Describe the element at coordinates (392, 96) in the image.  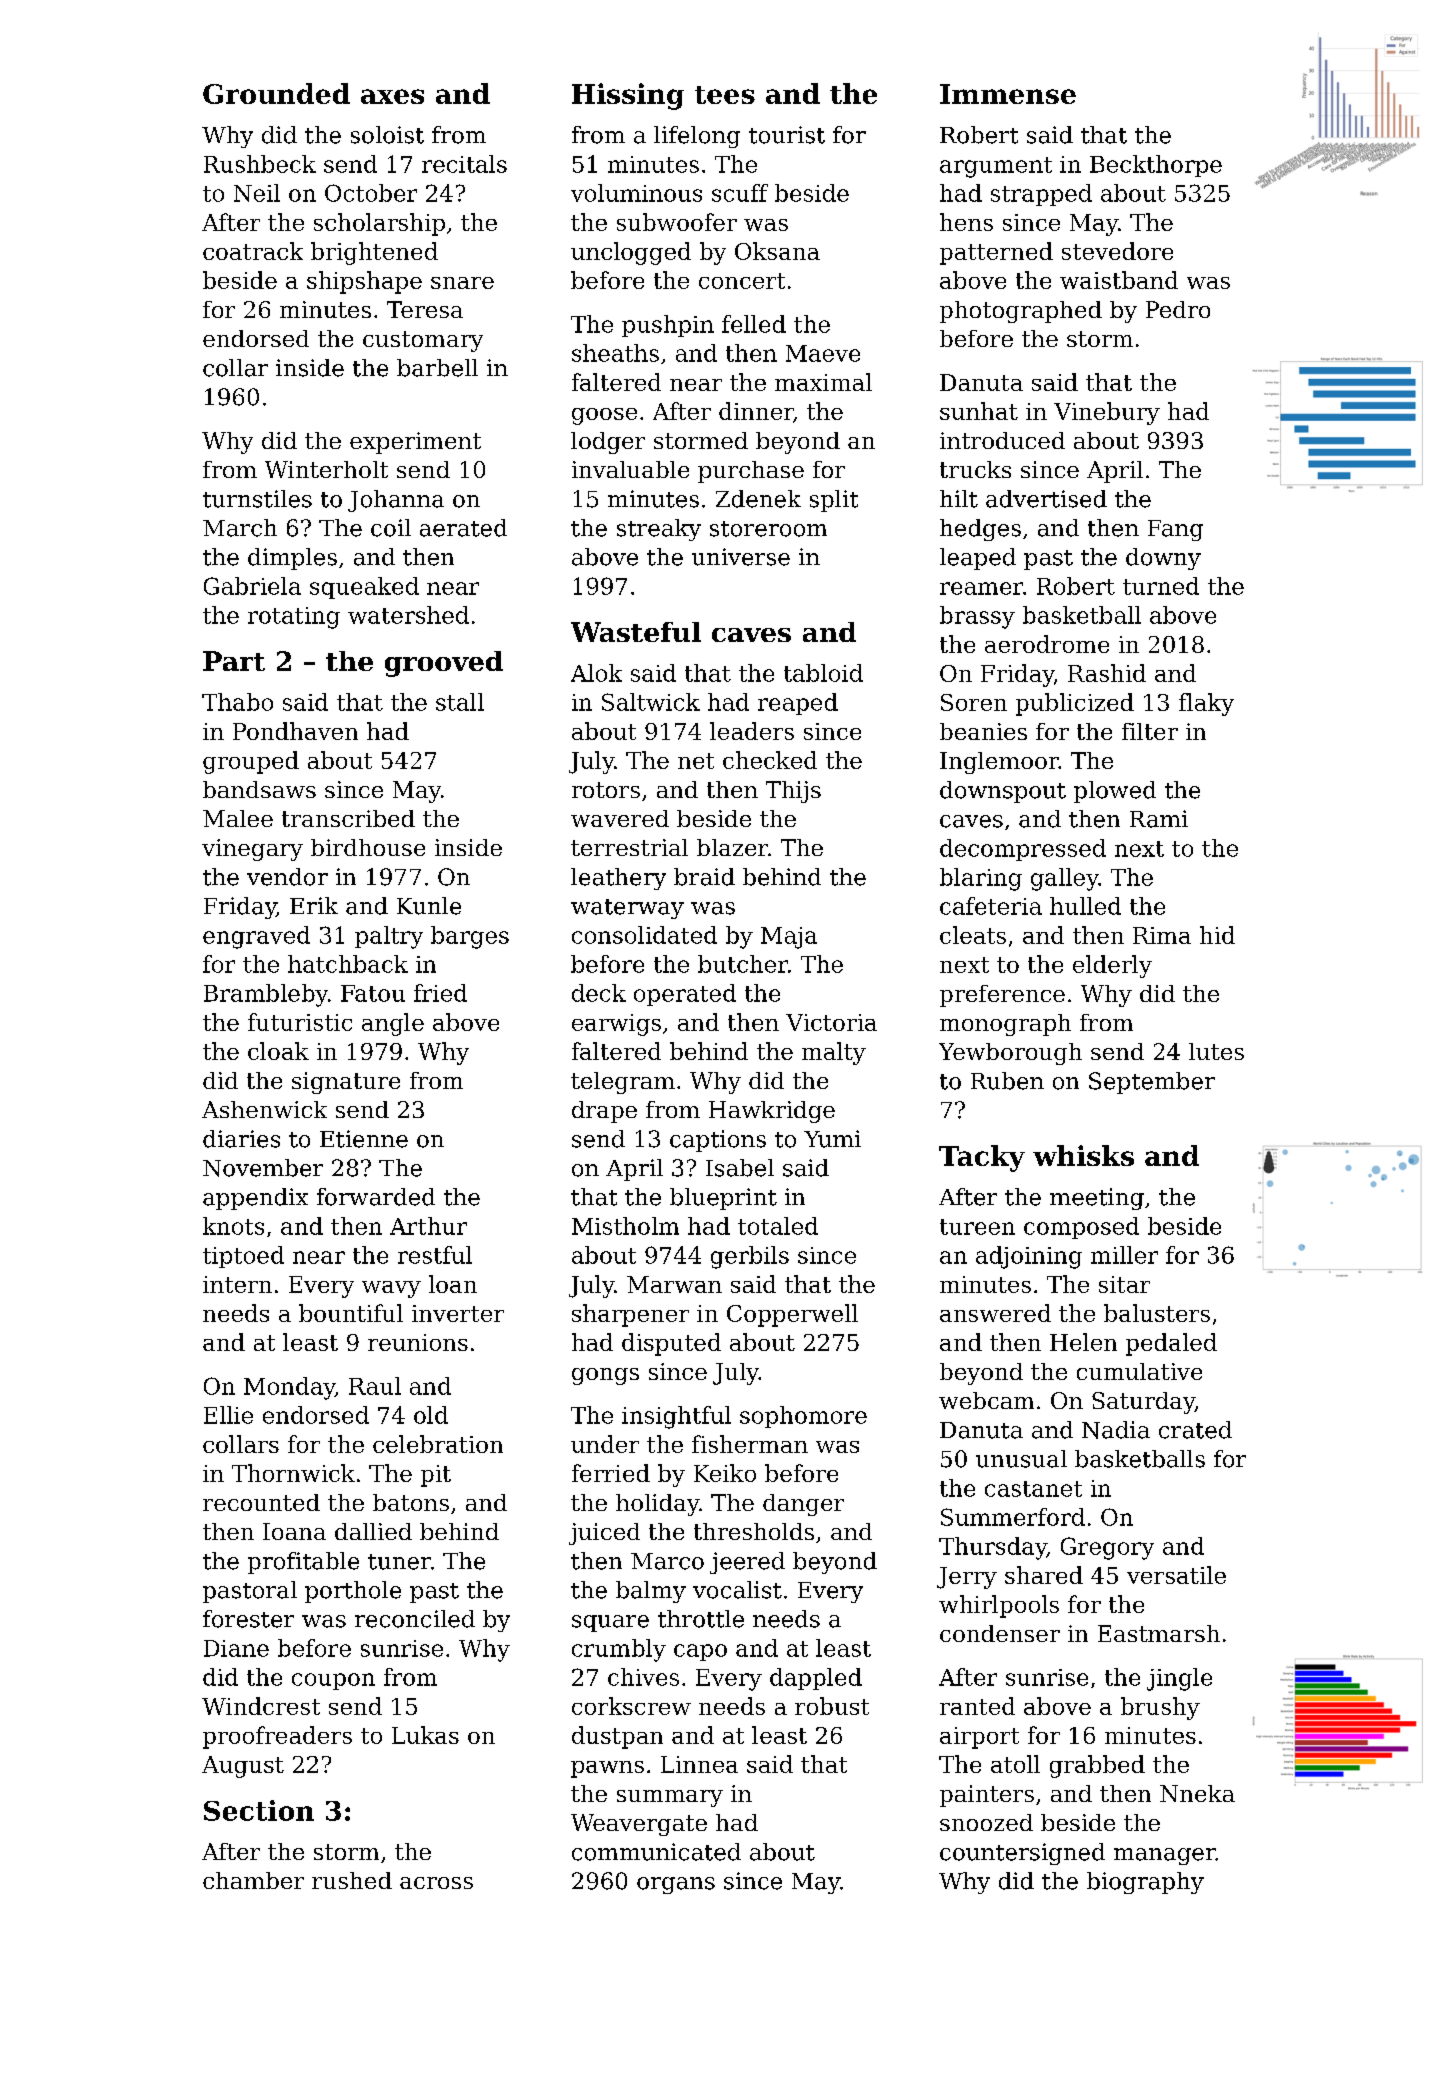
I see `axes` at that location.
